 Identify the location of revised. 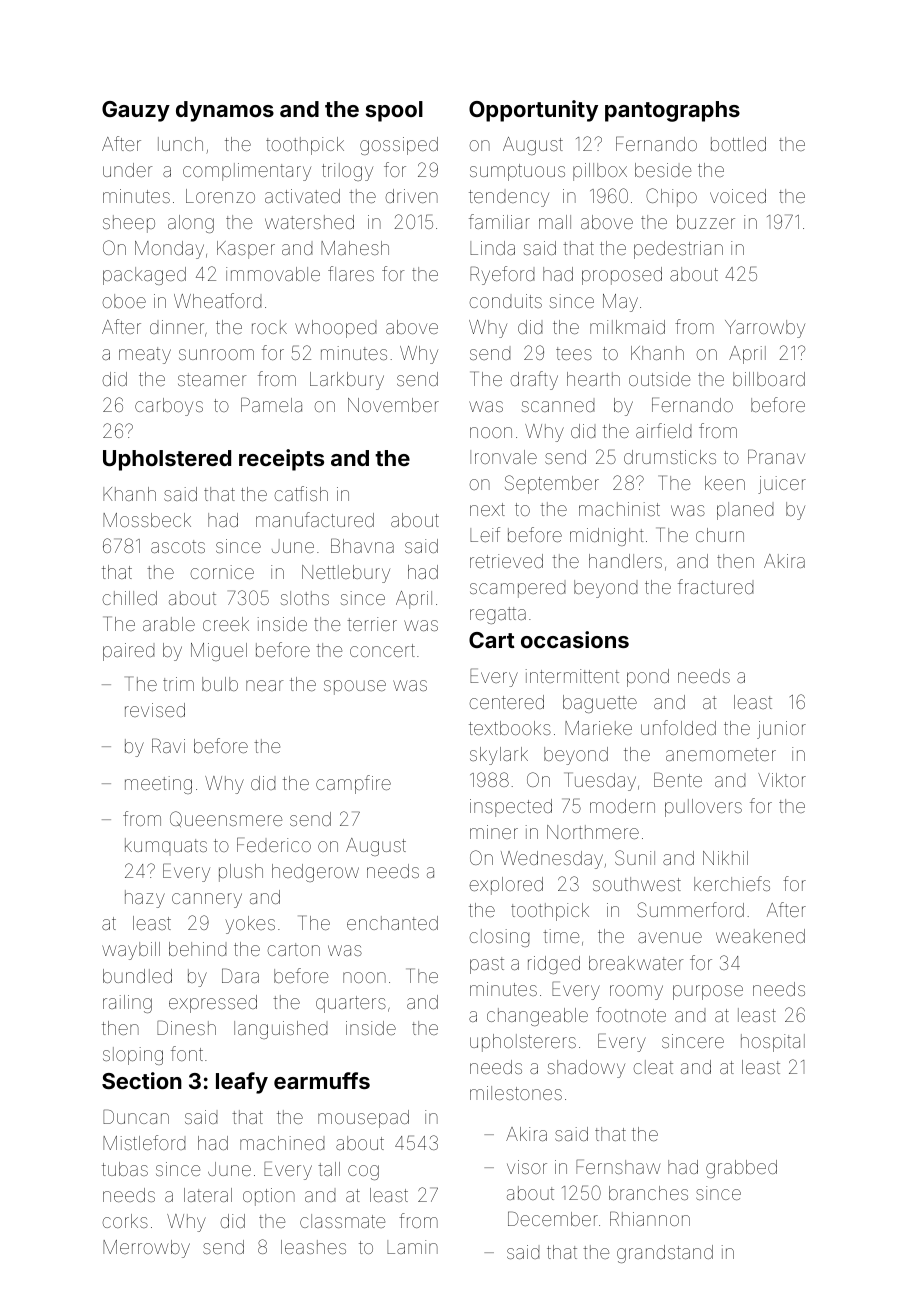
(155, 710).
